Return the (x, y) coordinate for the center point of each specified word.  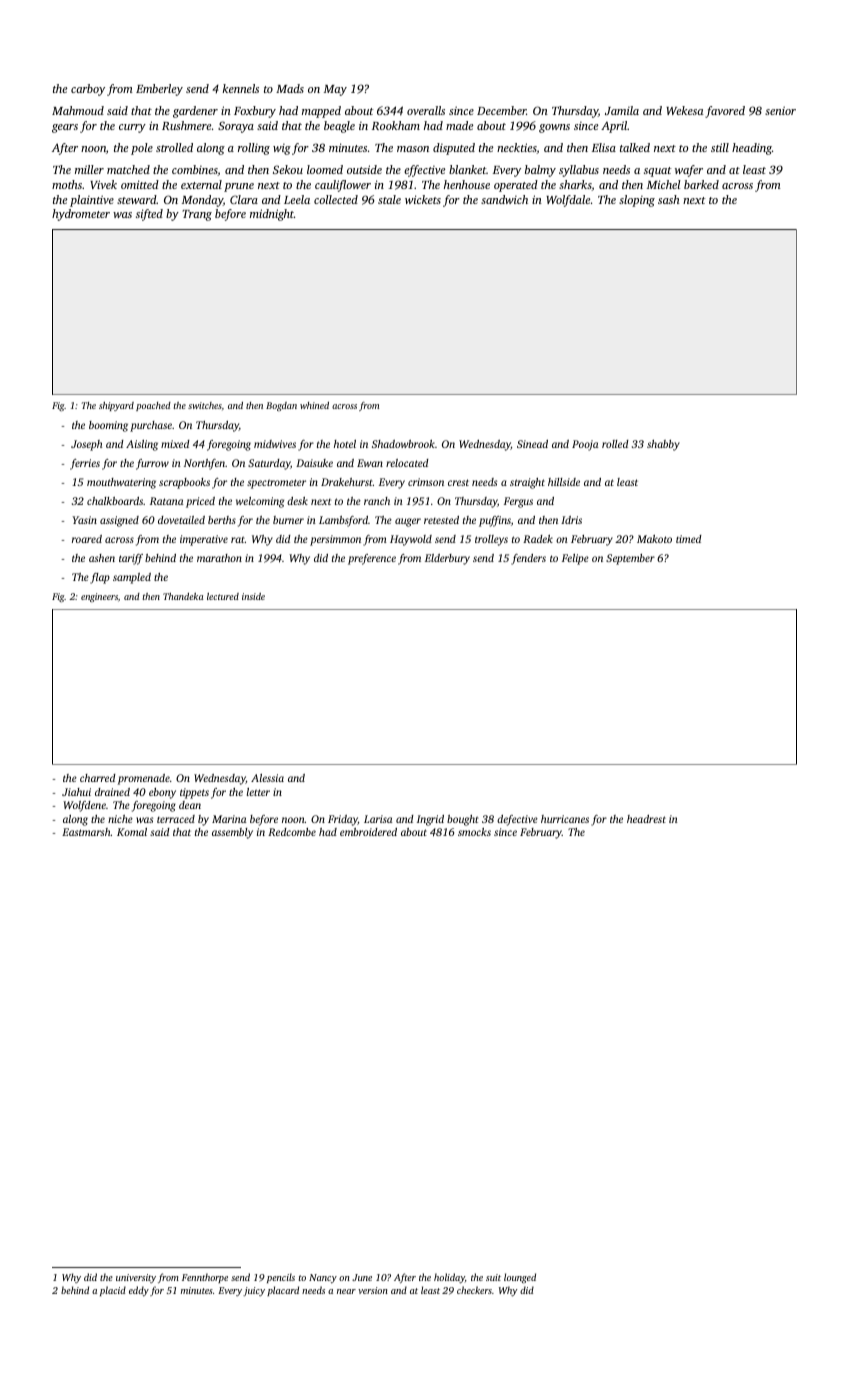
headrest (646, 819)
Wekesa (685, 110)
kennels (241, 88)
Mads (290, 88)
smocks (474, 832)
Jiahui (76, 792)
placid (113, 1291)
